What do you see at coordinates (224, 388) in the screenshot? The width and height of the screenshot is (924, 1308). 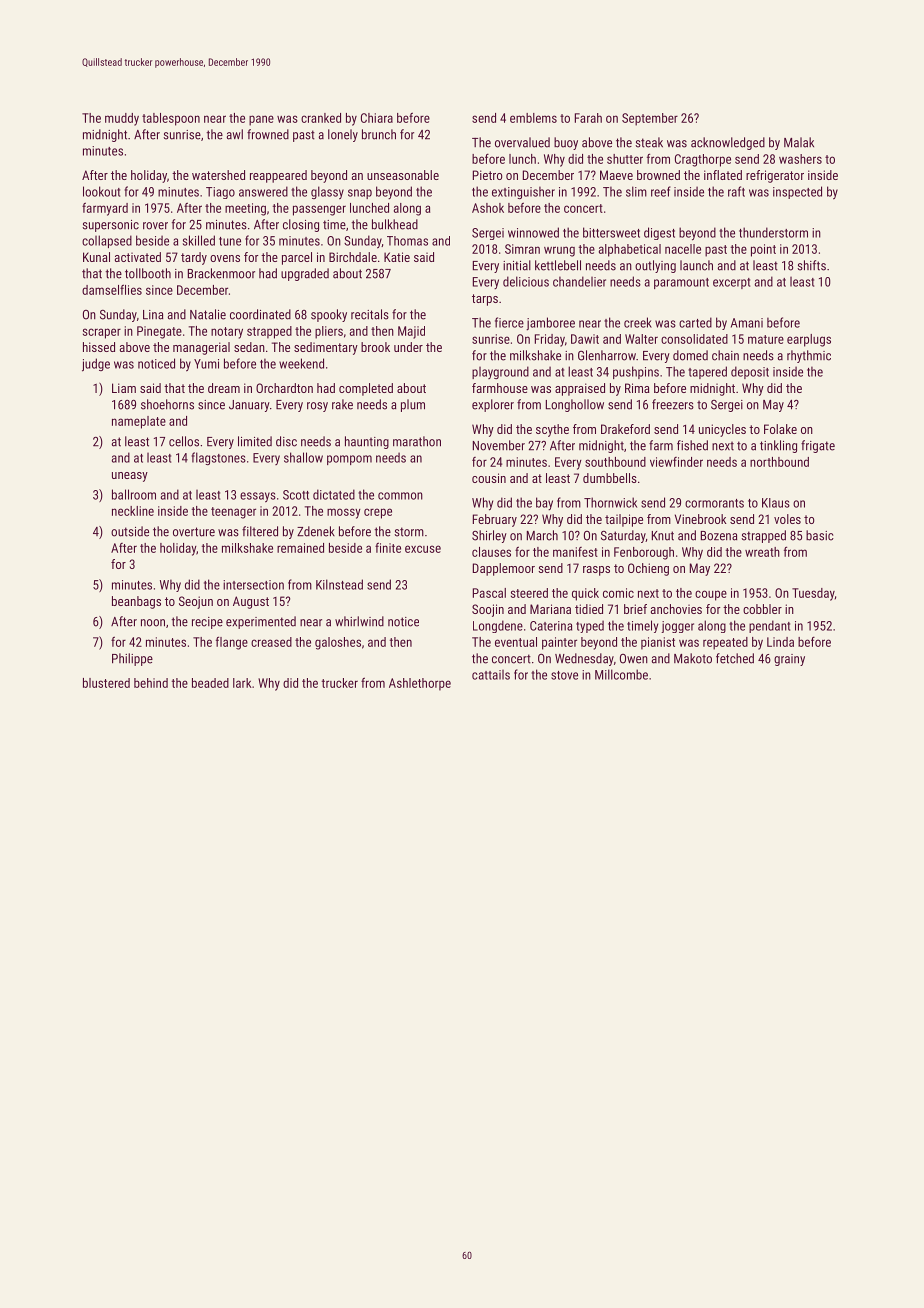 I see `dream` at bounding box center [224, 388].
